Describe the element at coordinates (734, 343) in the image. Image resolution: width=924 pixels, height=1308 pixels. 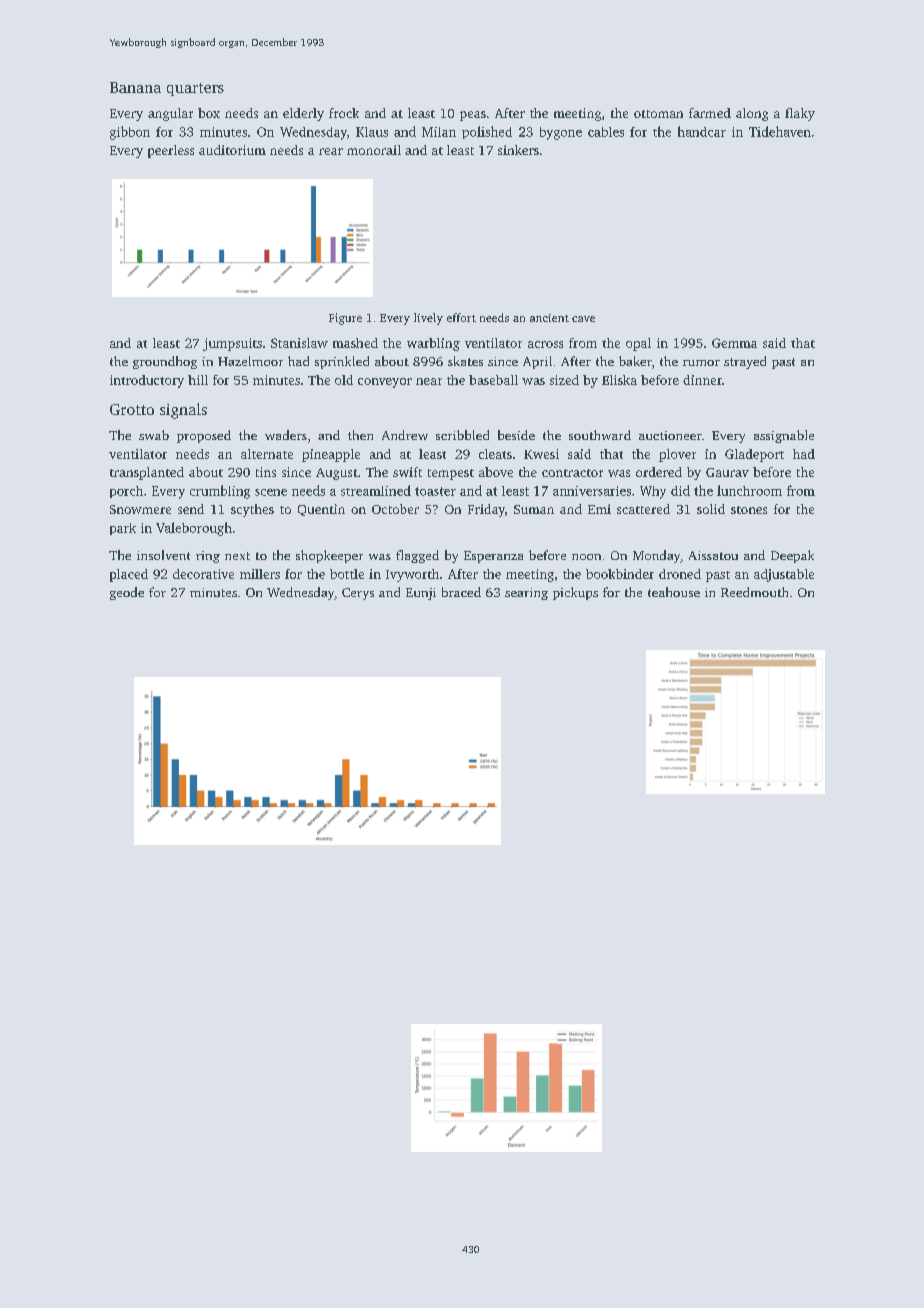
I see `Gemma` at that location.
